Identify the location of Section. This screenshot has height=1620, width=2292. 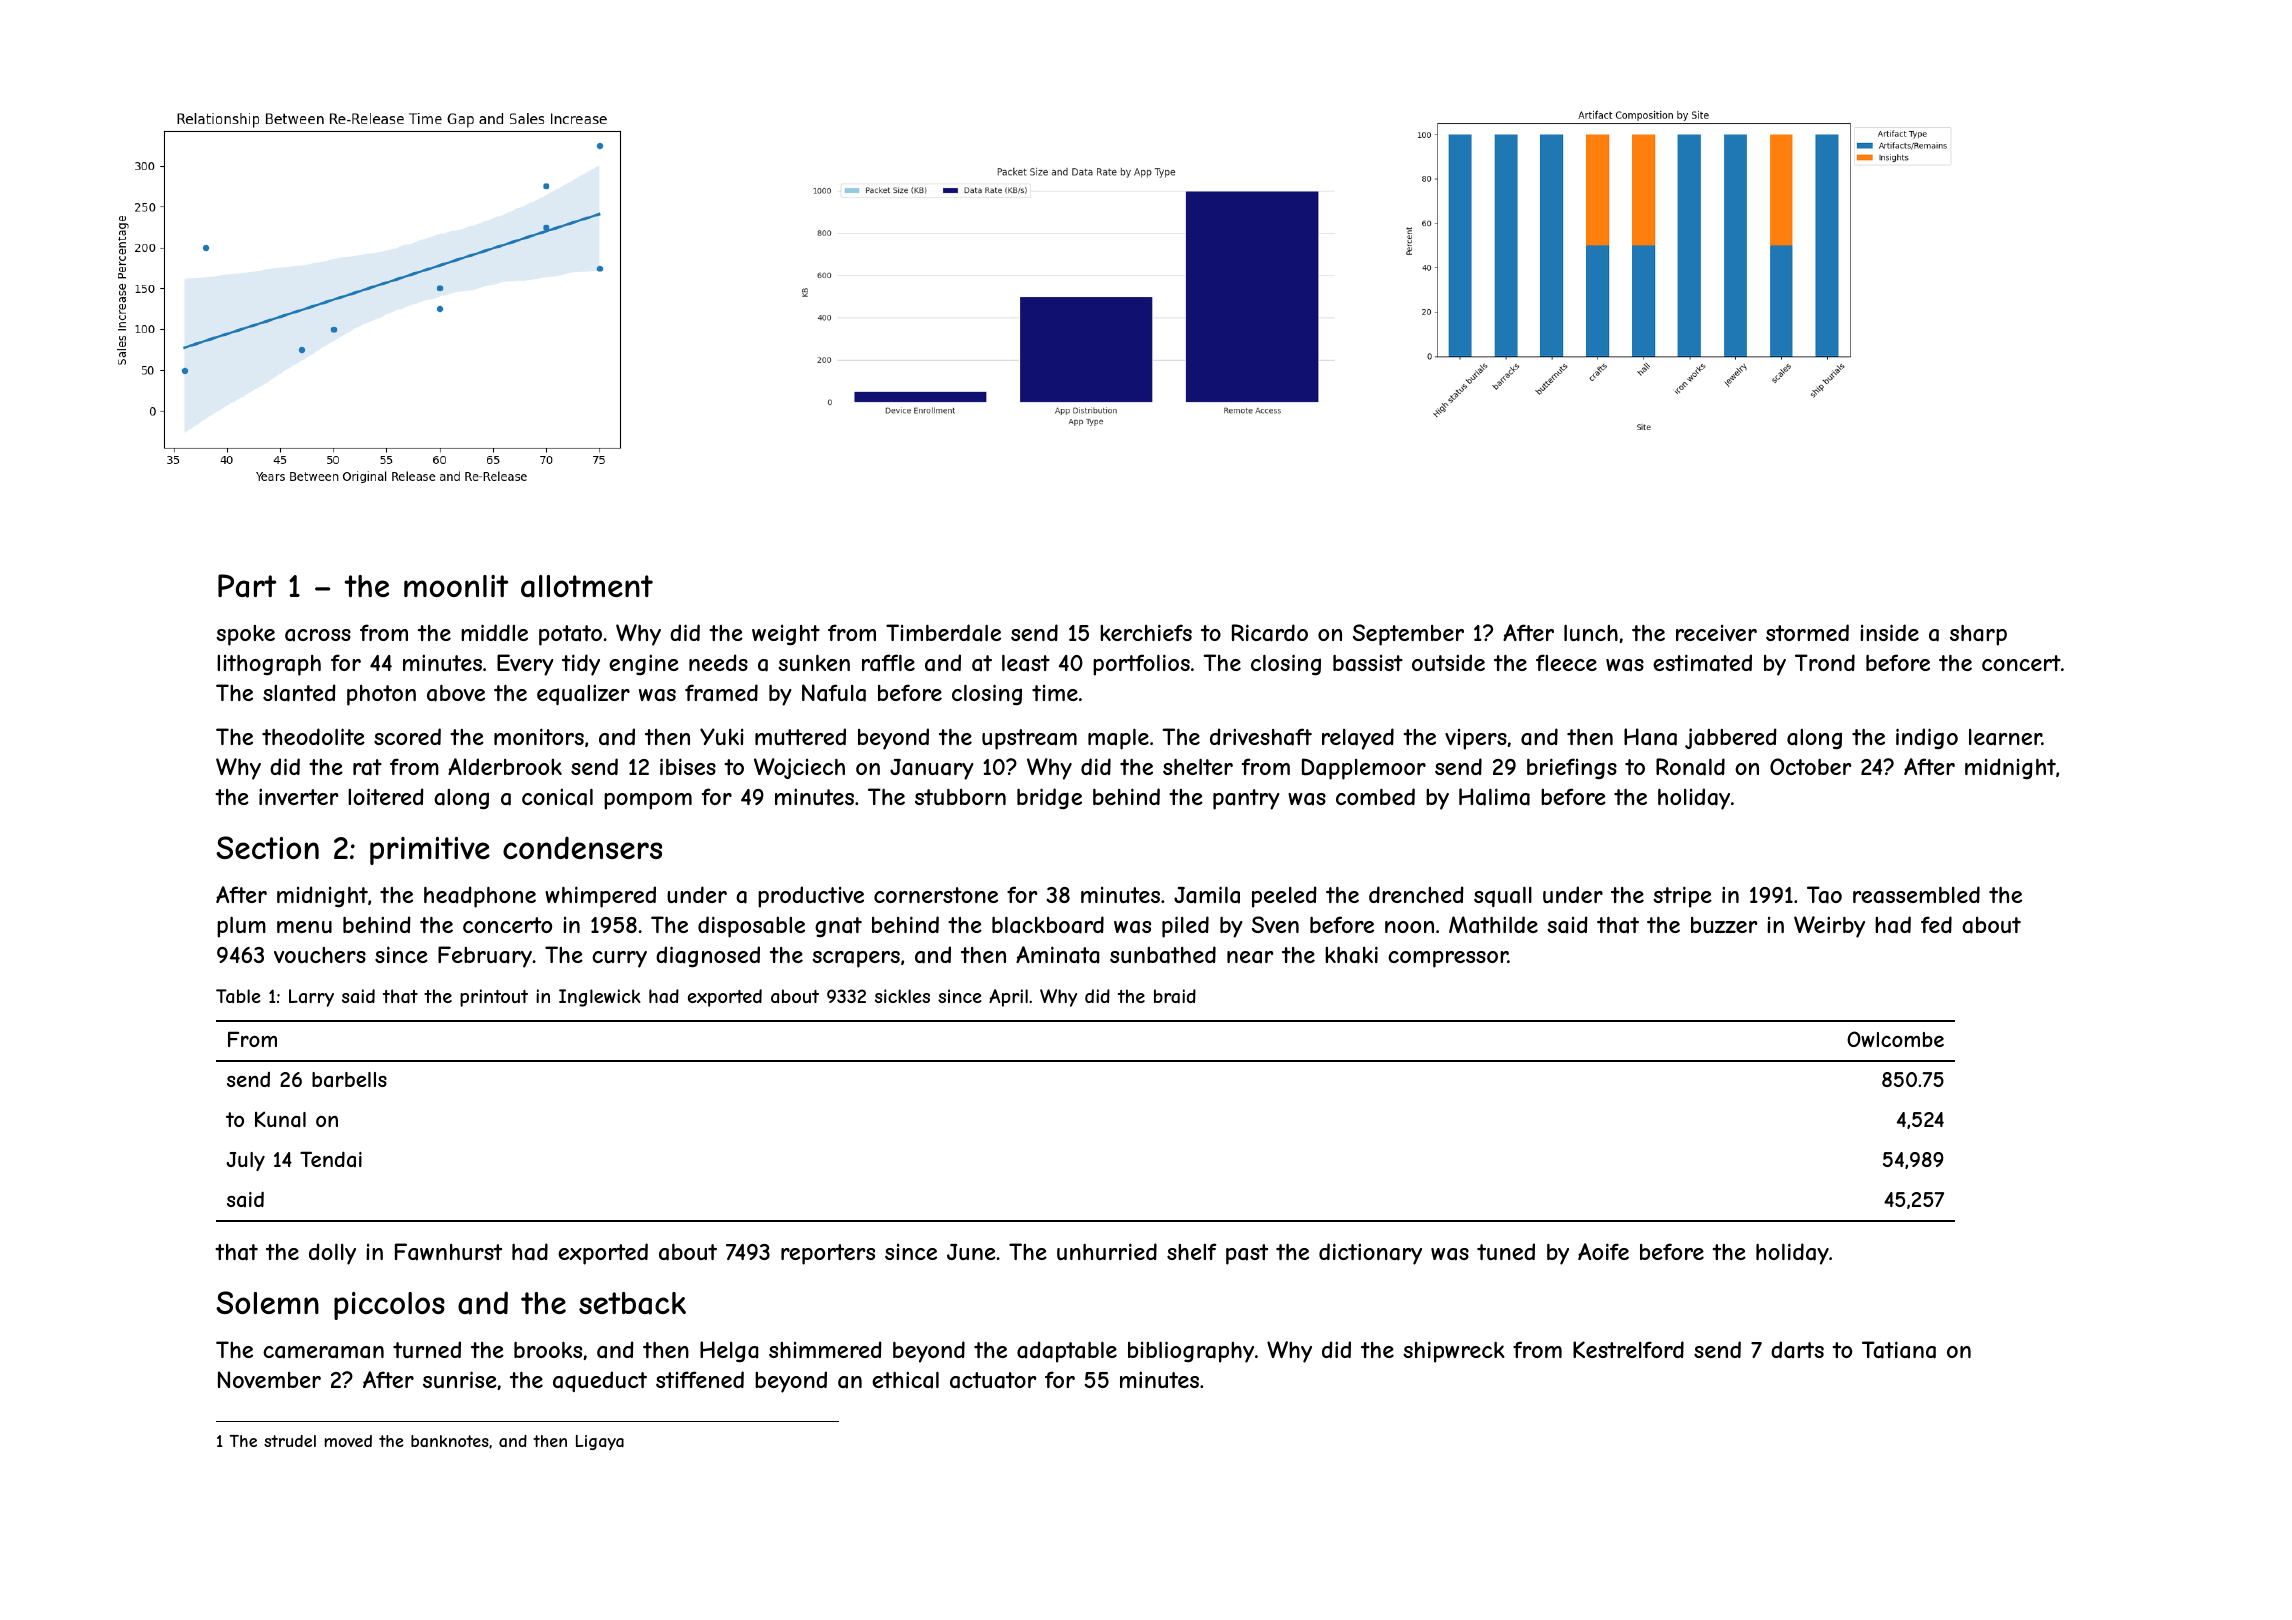
(267, 847).
